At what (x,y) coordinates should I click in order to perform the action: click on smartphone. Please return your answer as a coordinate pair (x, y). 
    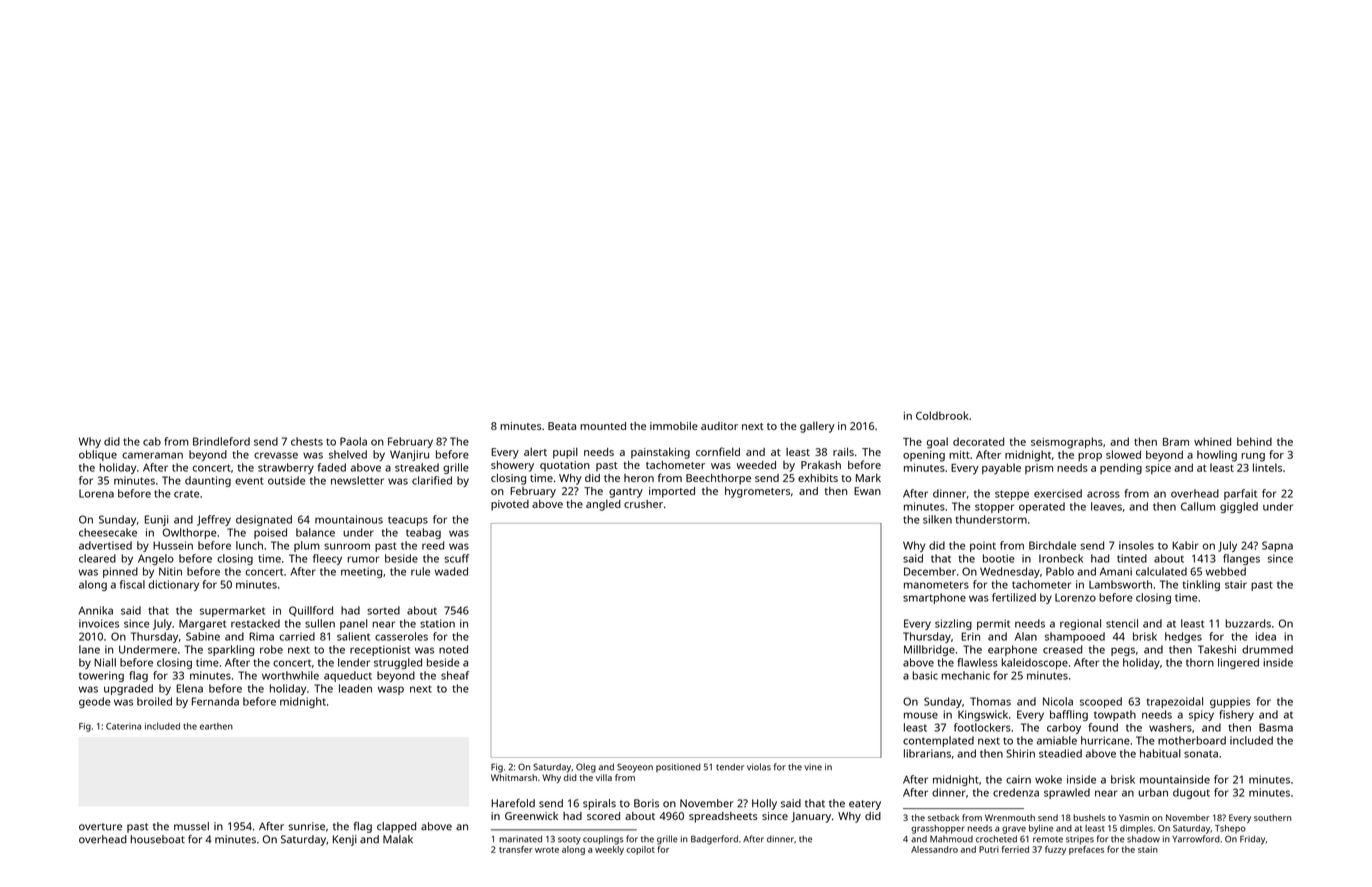
    Looking at the image, I should click on (934, 598).
